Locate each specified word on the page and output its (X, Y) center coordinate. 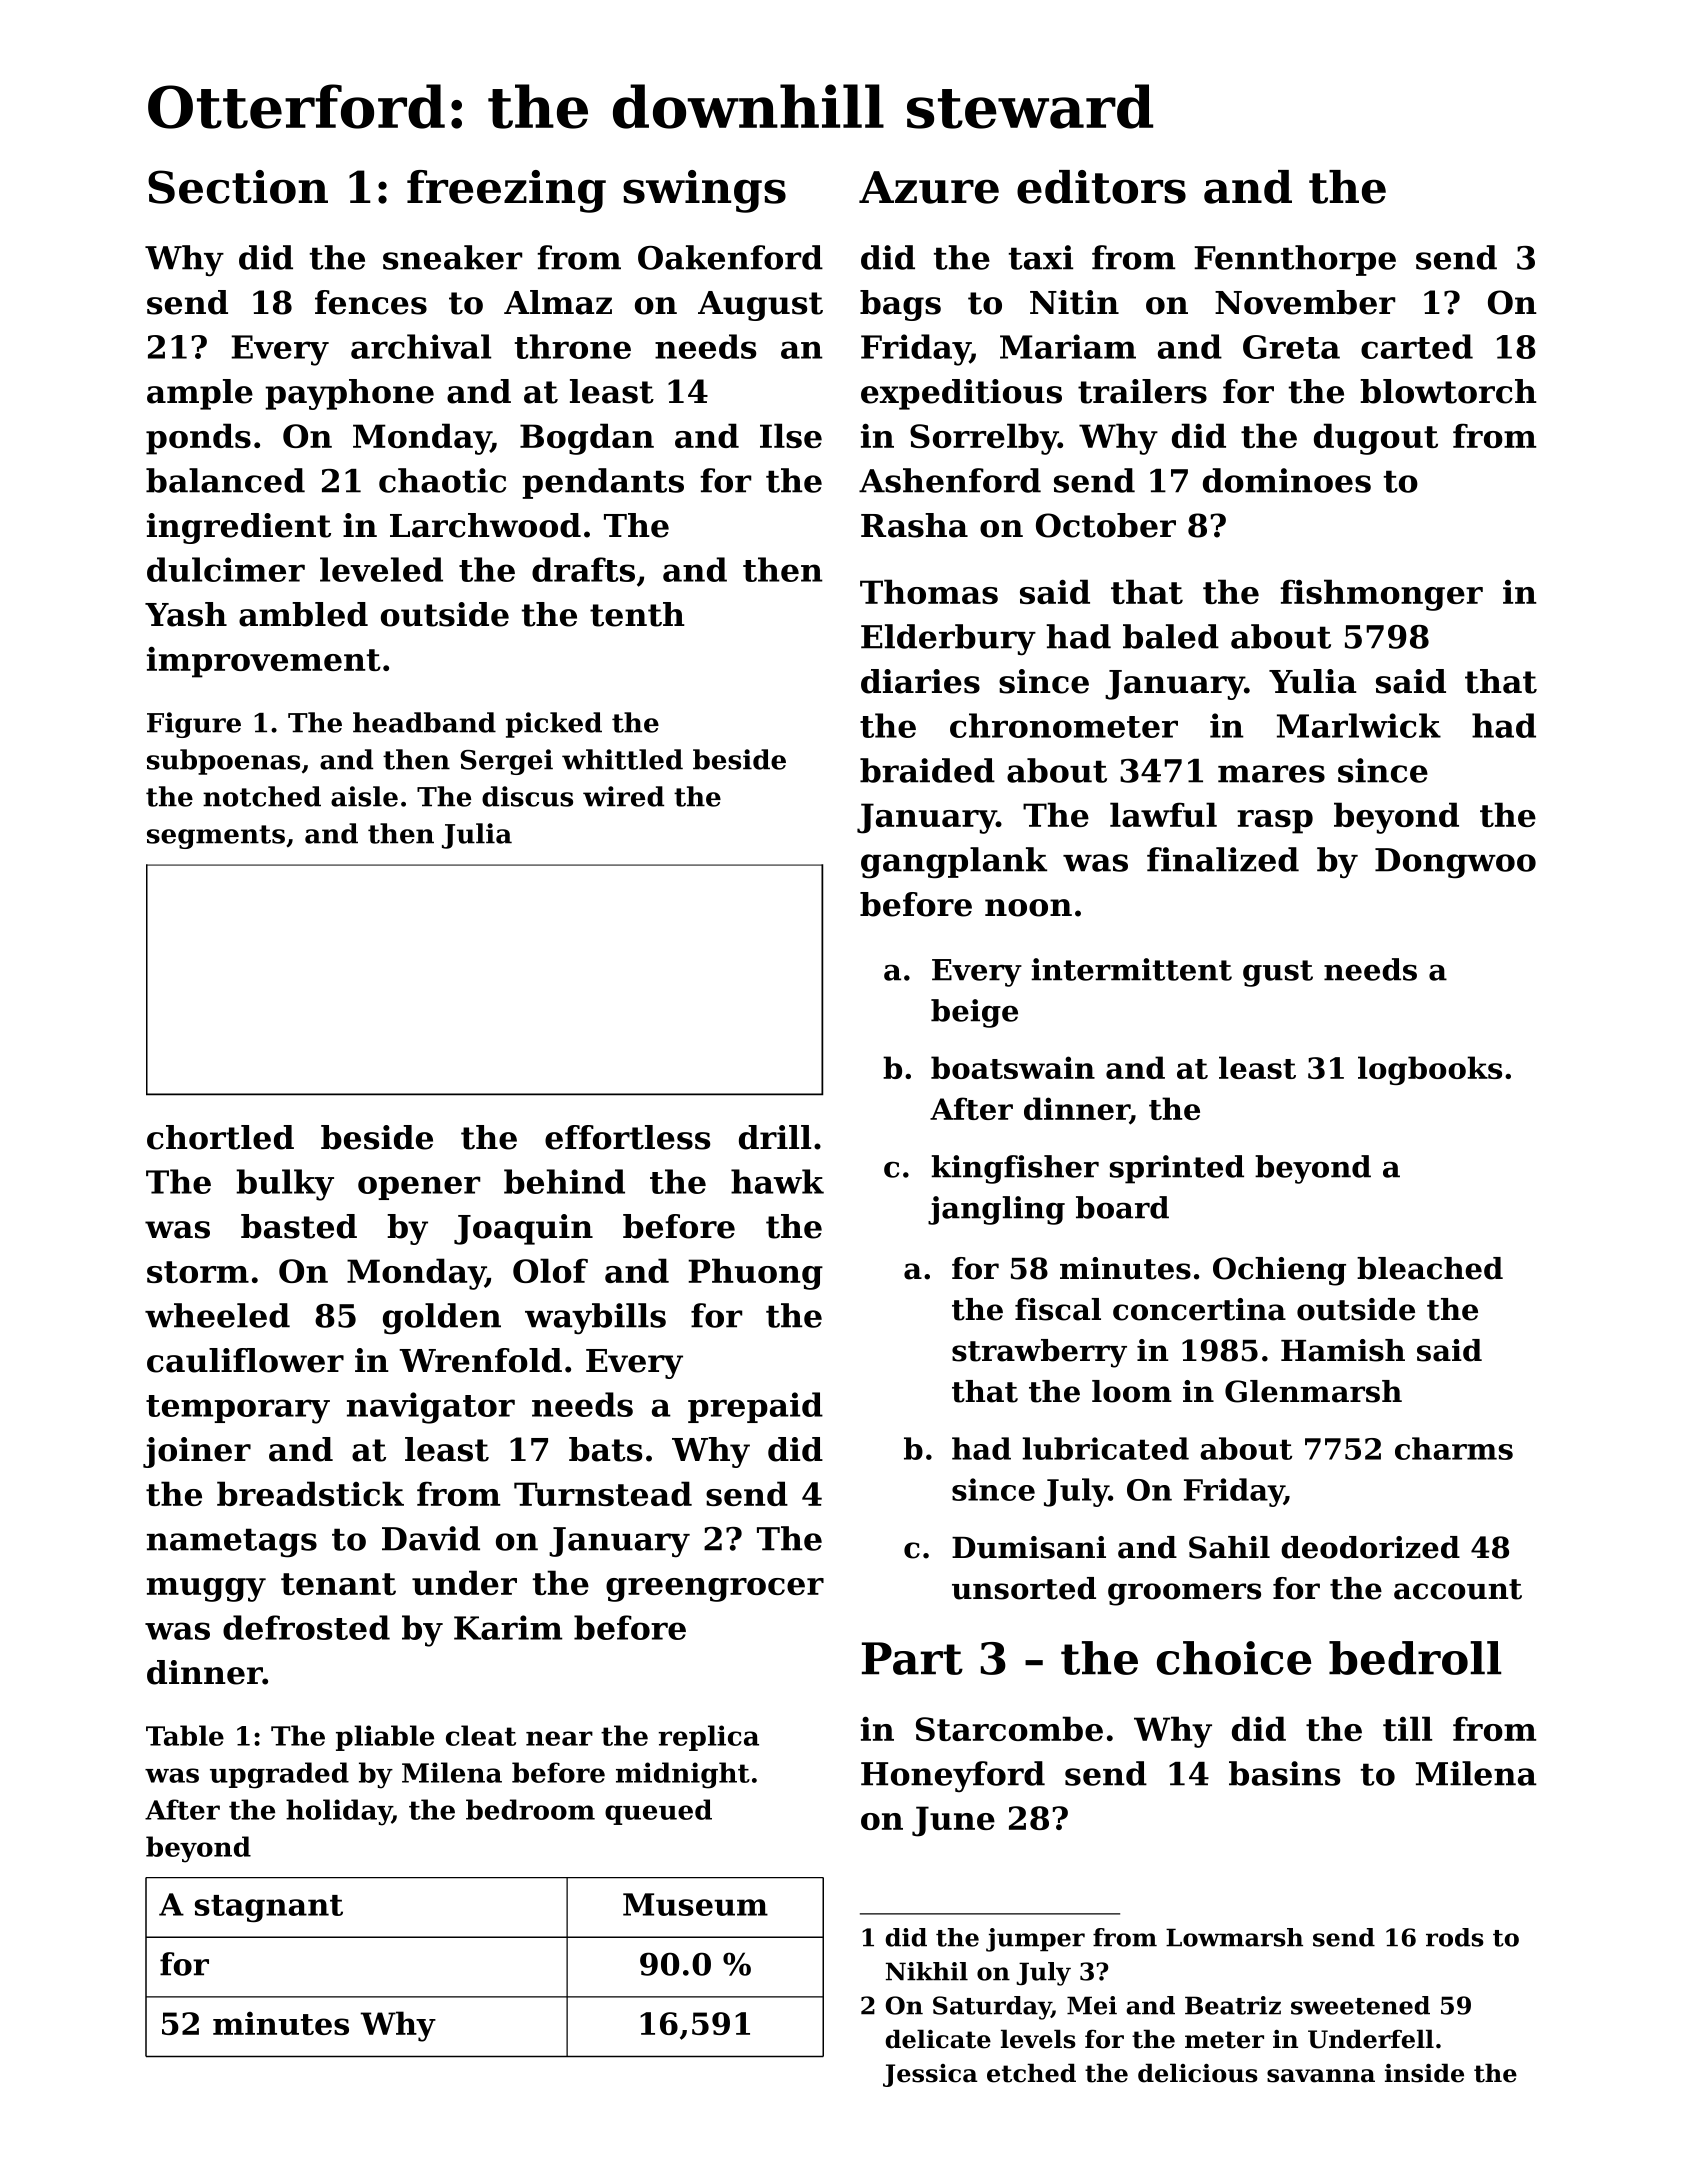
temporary (238, 1409)
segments (216, 837)
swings (704, 191)
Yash (186, 614)
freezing (506, 191)
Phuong (755, 1274)
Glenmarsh (1313, 1391)
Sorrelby (984, 439)
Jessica (930, 2075)
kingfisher (1015, 1169)
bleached (1430, 1268)
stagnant (269, 1908)
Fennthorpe (1295, 260)
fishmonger (1381, 595)
